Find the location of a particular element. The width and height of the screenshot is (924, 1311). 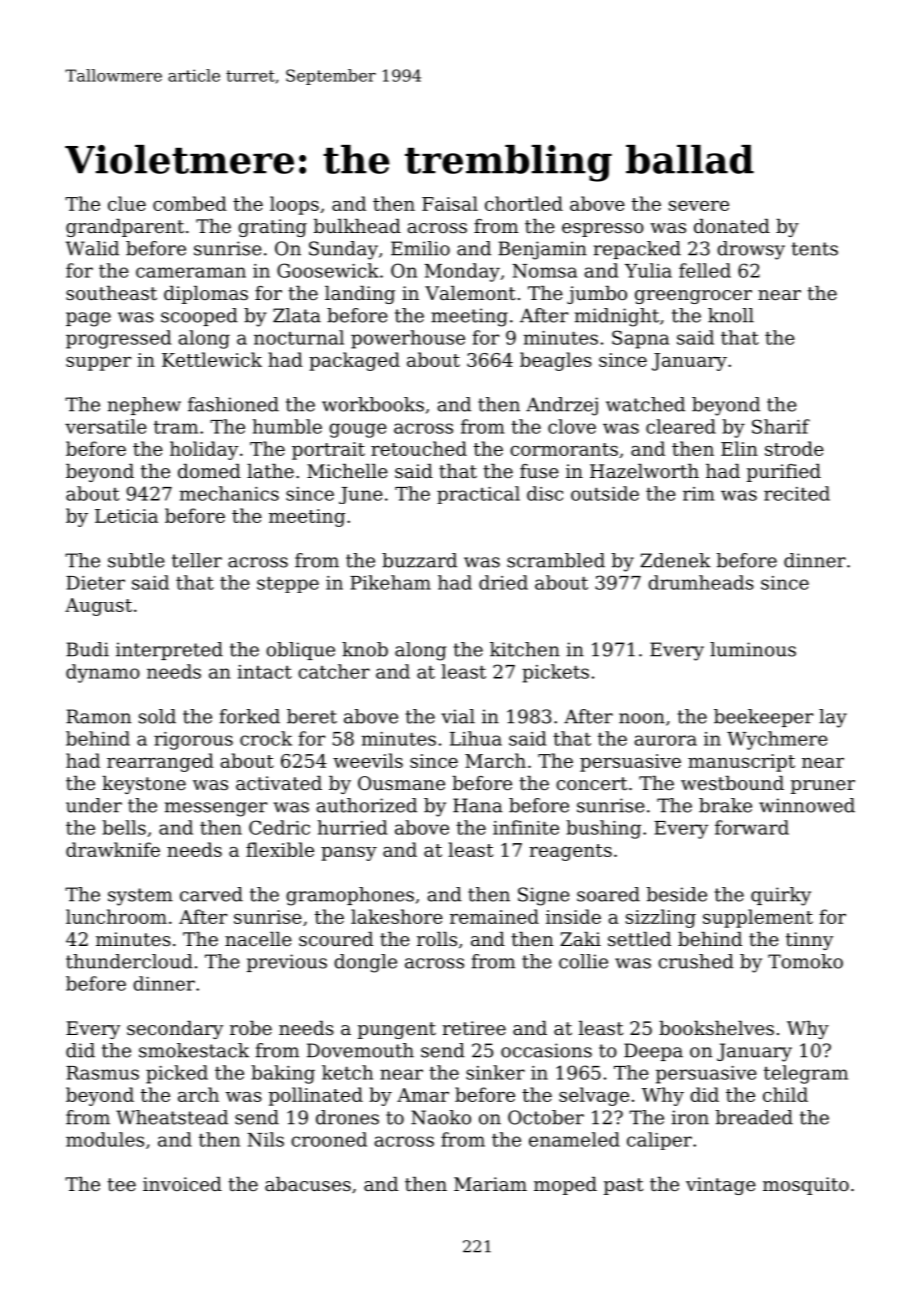

lay is located at coordinates (833, 718).
